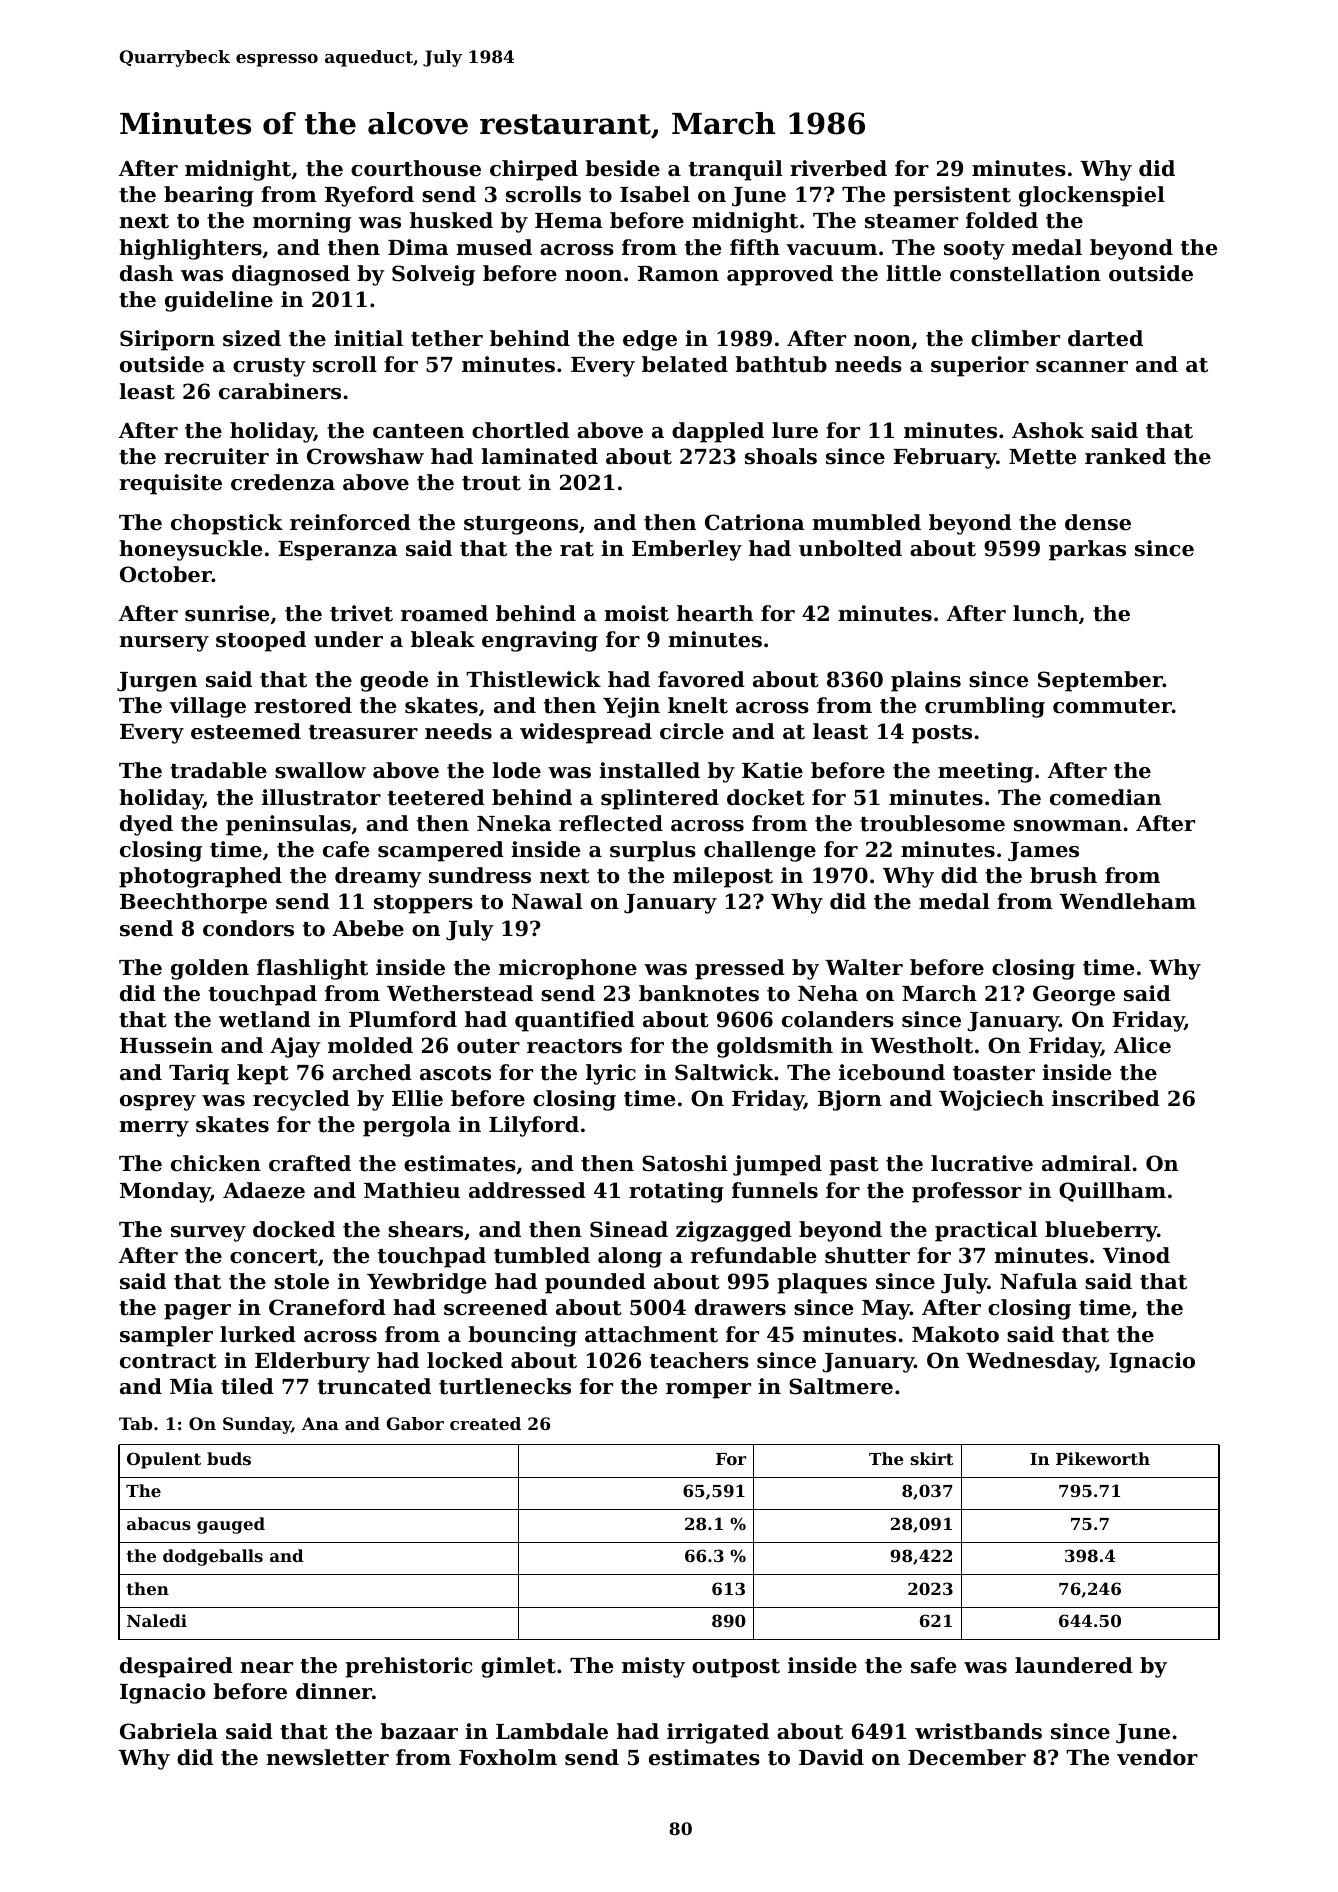 This screenshot has width=1338, height=1892. Describe the element at coordinates (520, 430) in the screenshot. I see `chortled` at that location.
